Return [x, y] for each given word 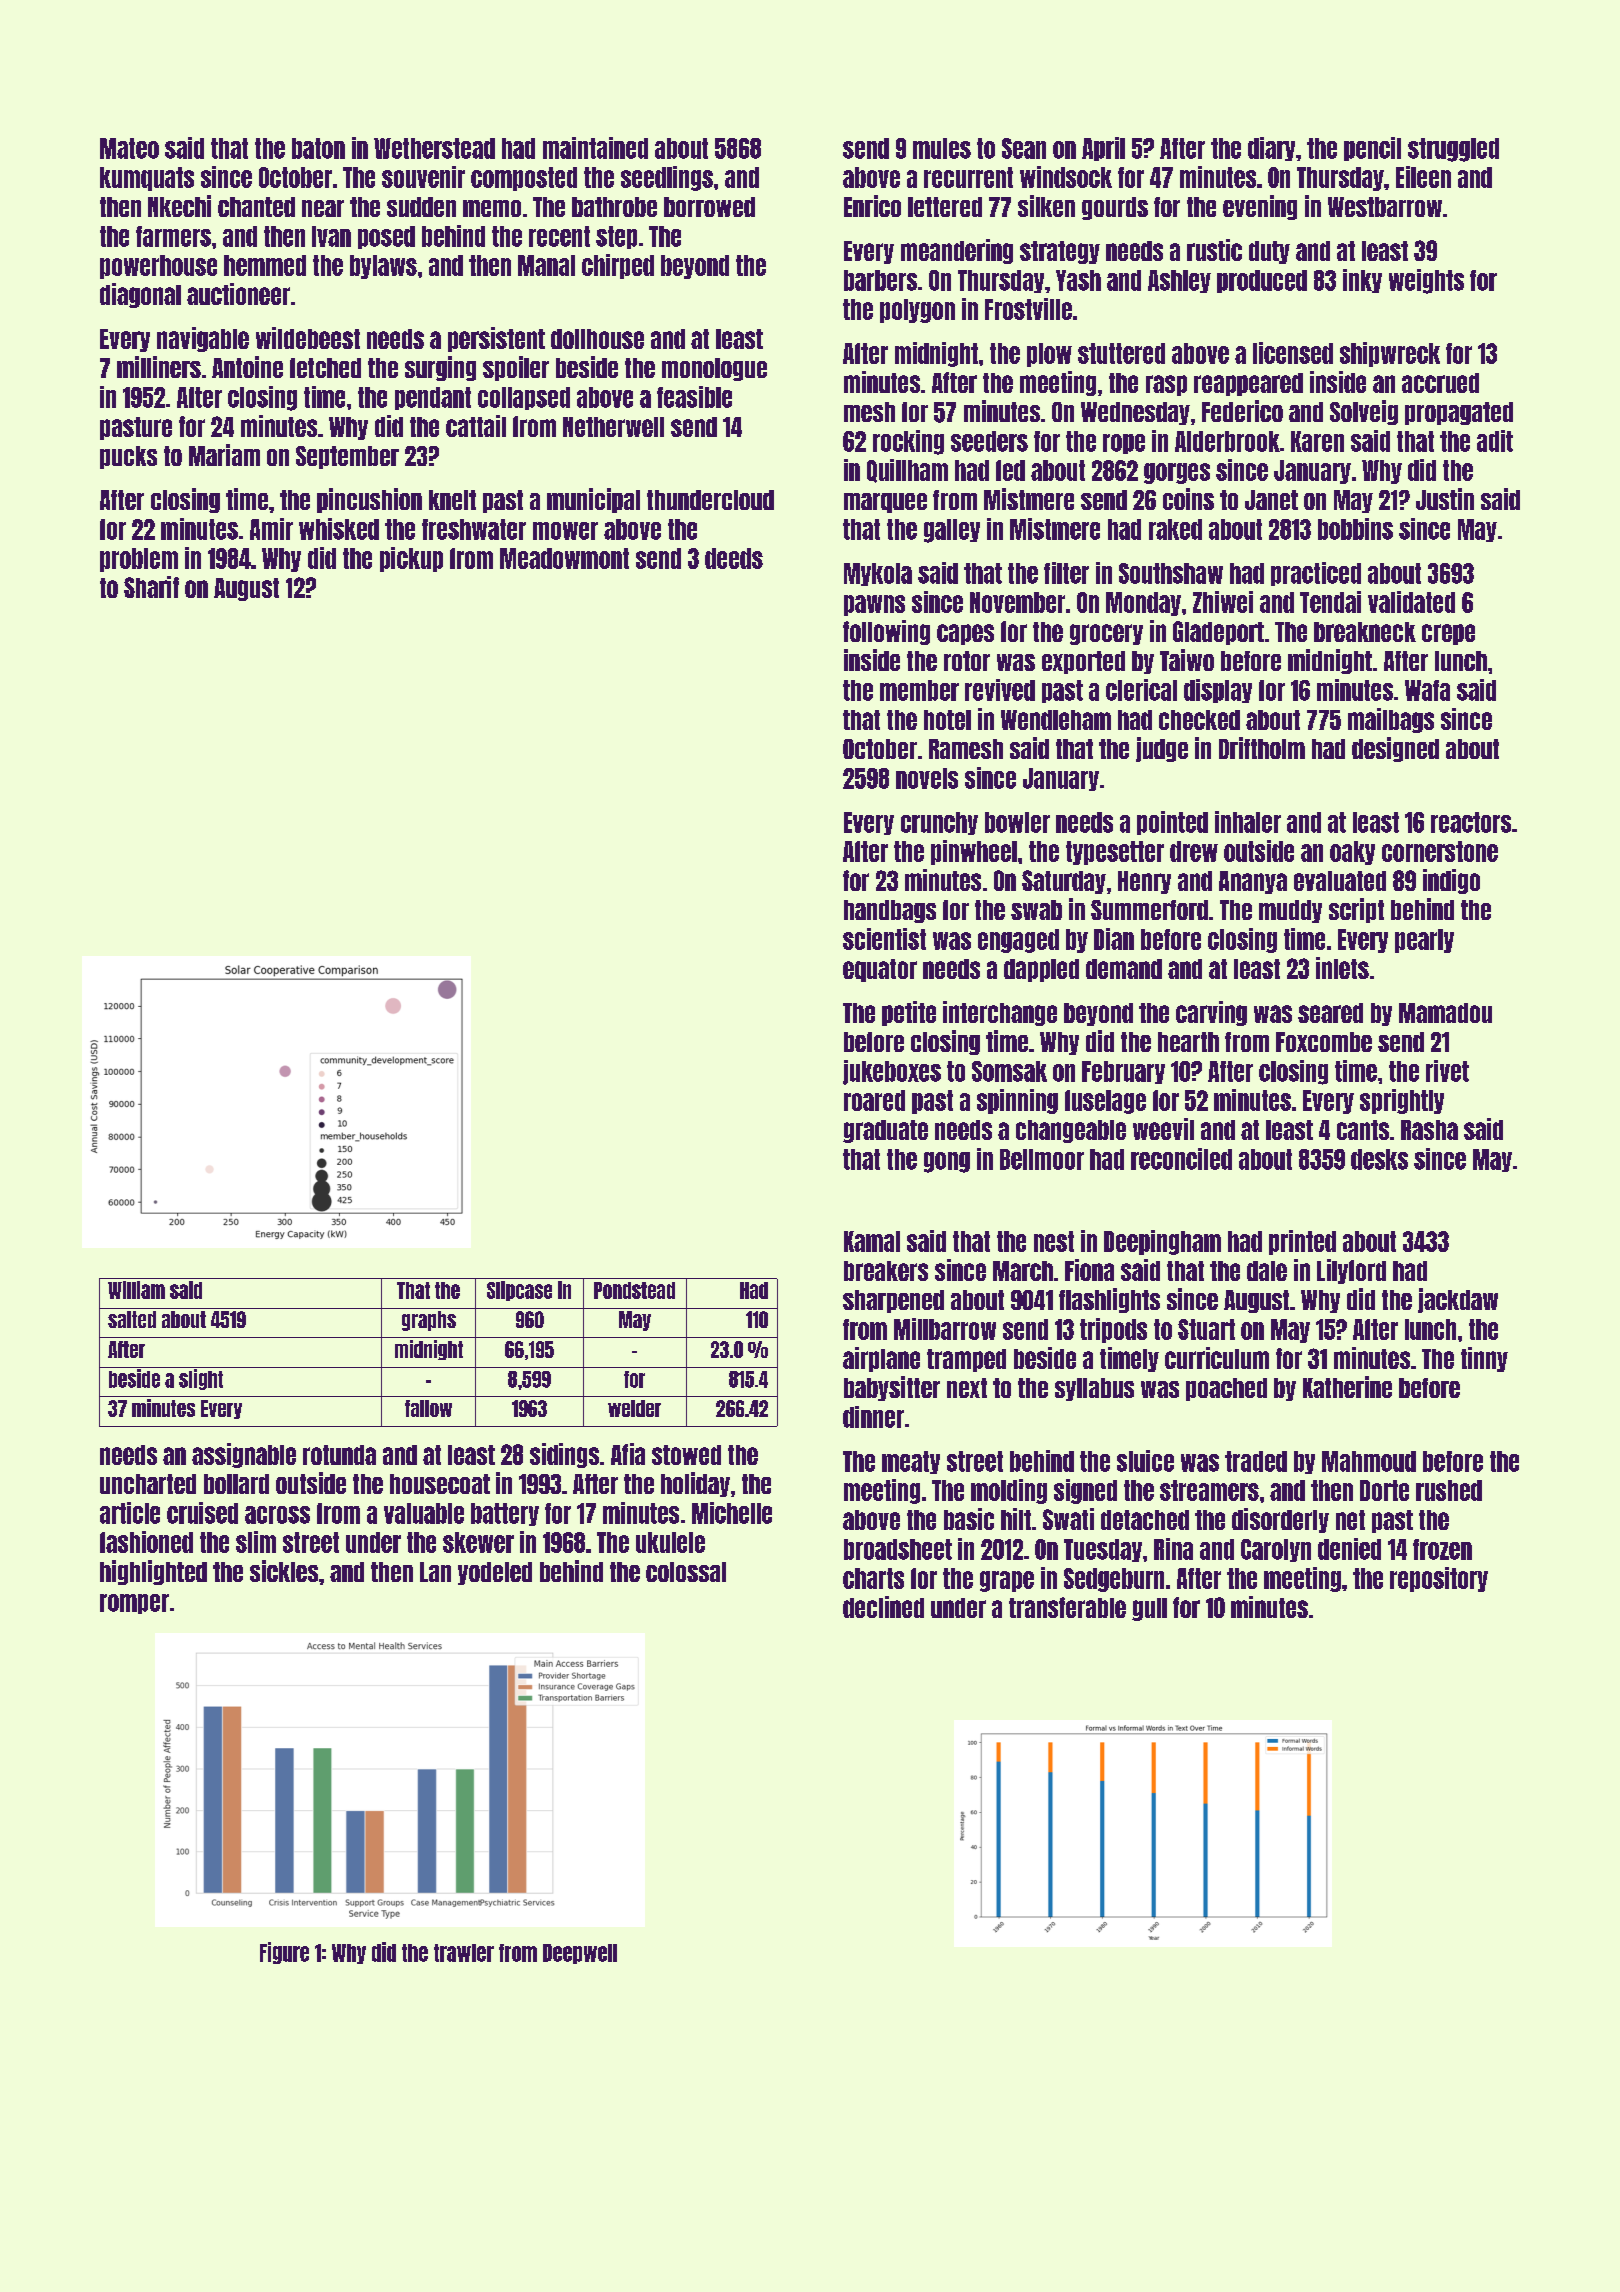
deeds [734, 558]
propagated [1459, 413]
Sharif [151, 587]
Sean [1024, 148]
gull [1149, 1609]
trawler [464, 1953]
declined [883, 1607]
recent [559, 236]
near [323, 208]
